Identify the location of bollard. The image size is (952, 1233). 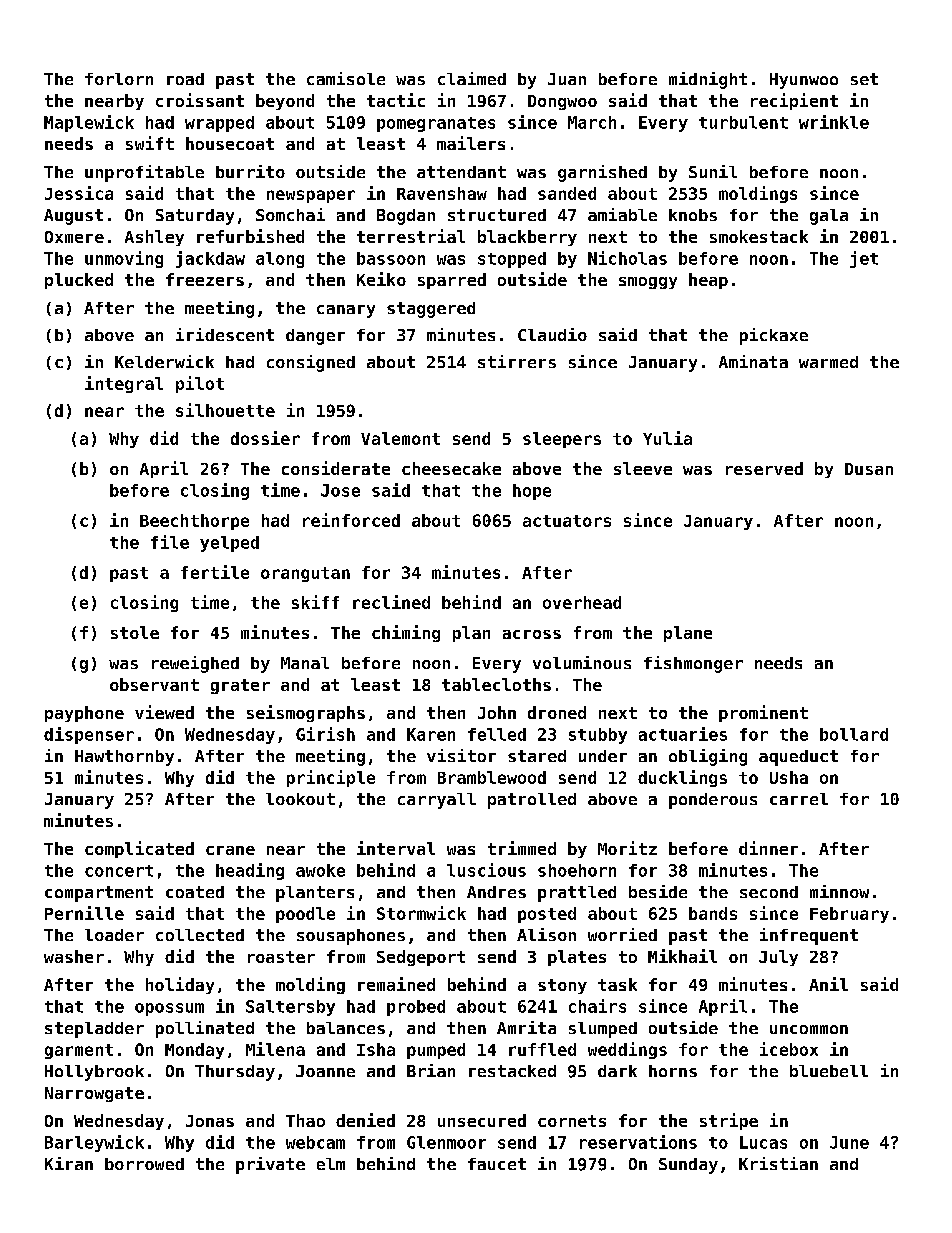
(854, 734).
